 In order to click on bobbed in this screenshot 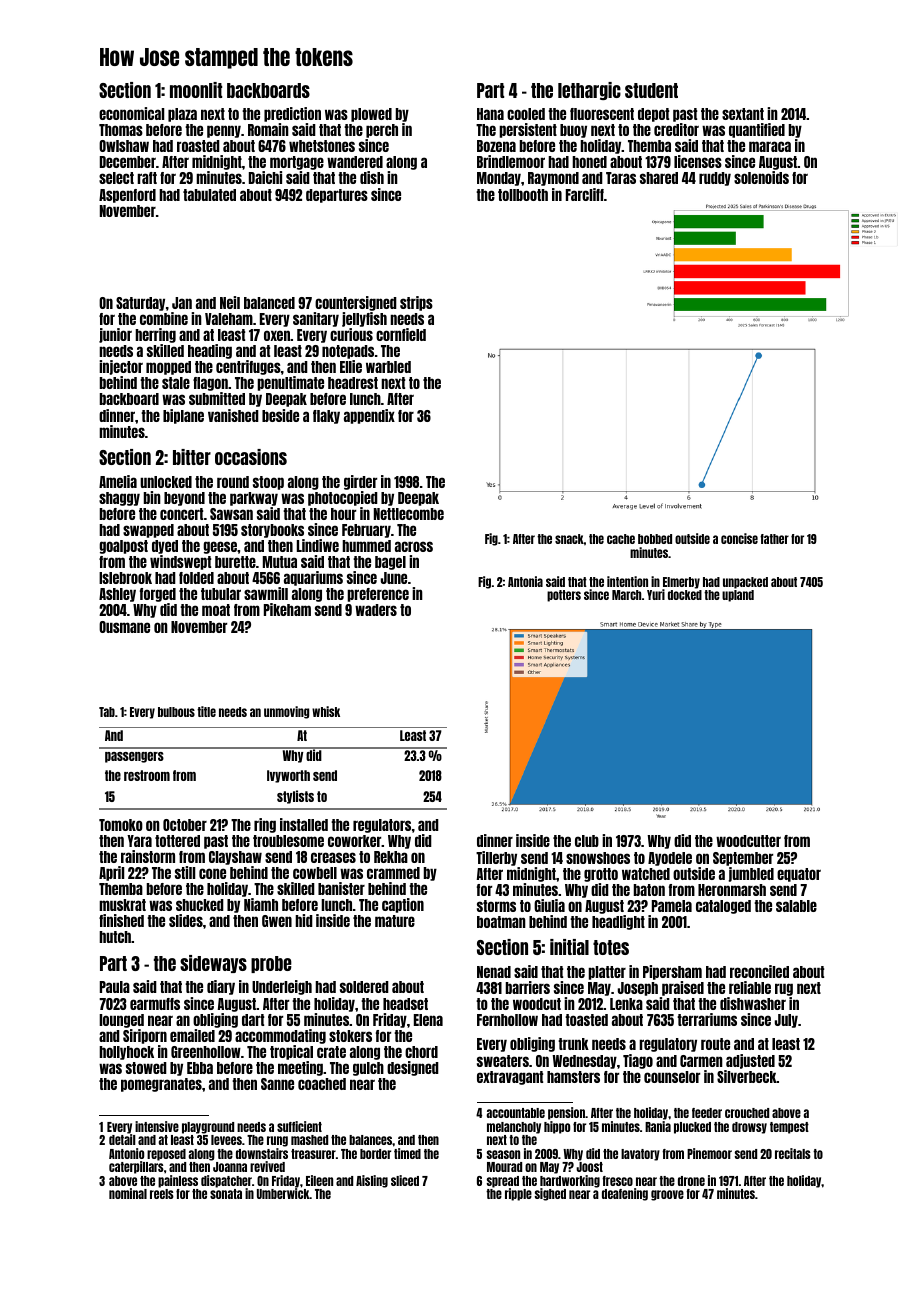, I will do `click(655, 539)`.
